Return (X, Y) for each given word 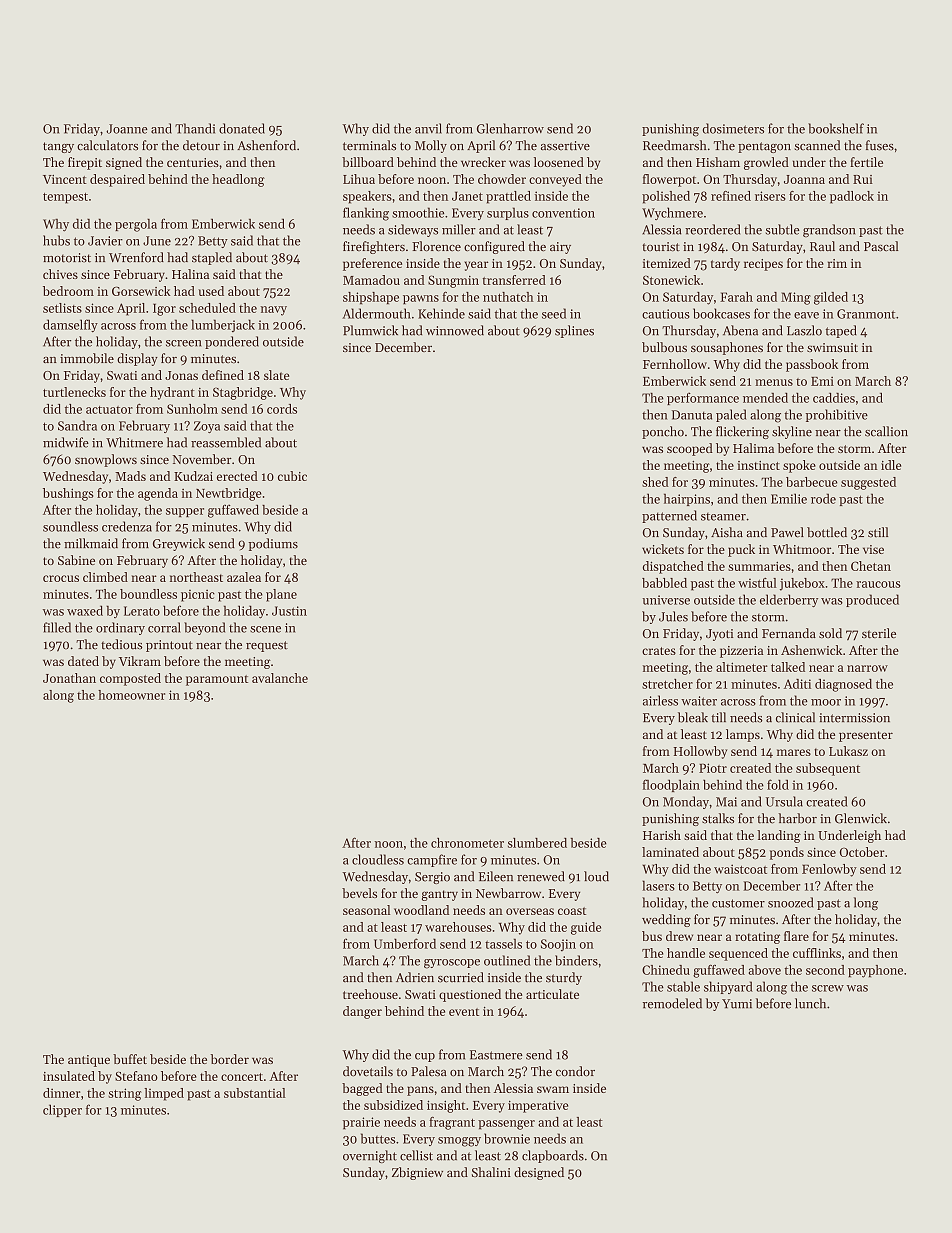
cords (282, 409)
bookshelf (836, 128)
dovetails (368, 1071)
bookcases (721, 313)
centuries (193, 162)
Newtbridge (229, 494)
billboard (368, 162)
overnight (370, 1156)
